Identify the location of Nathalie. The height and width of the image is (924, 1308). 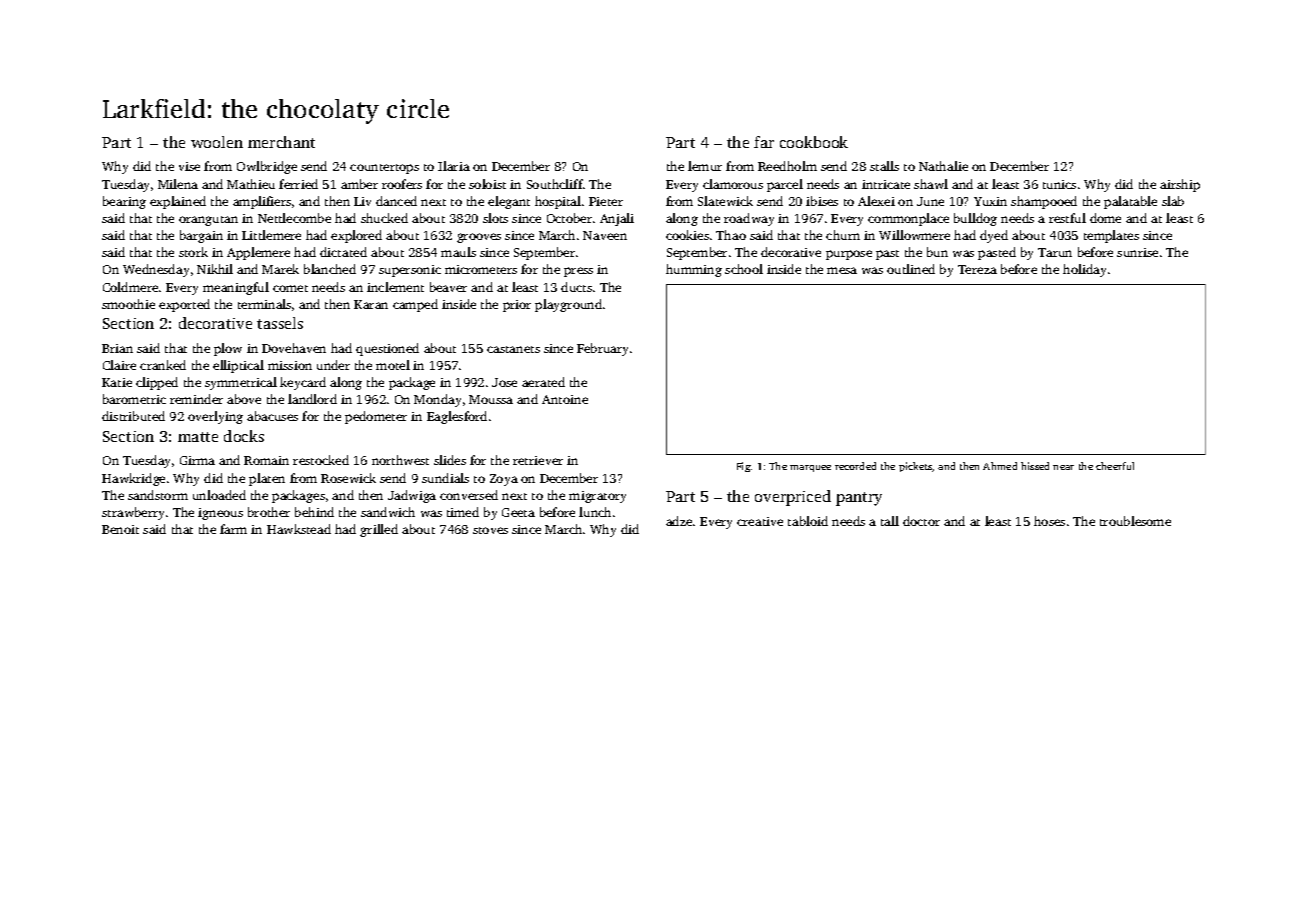
(943, 166).
